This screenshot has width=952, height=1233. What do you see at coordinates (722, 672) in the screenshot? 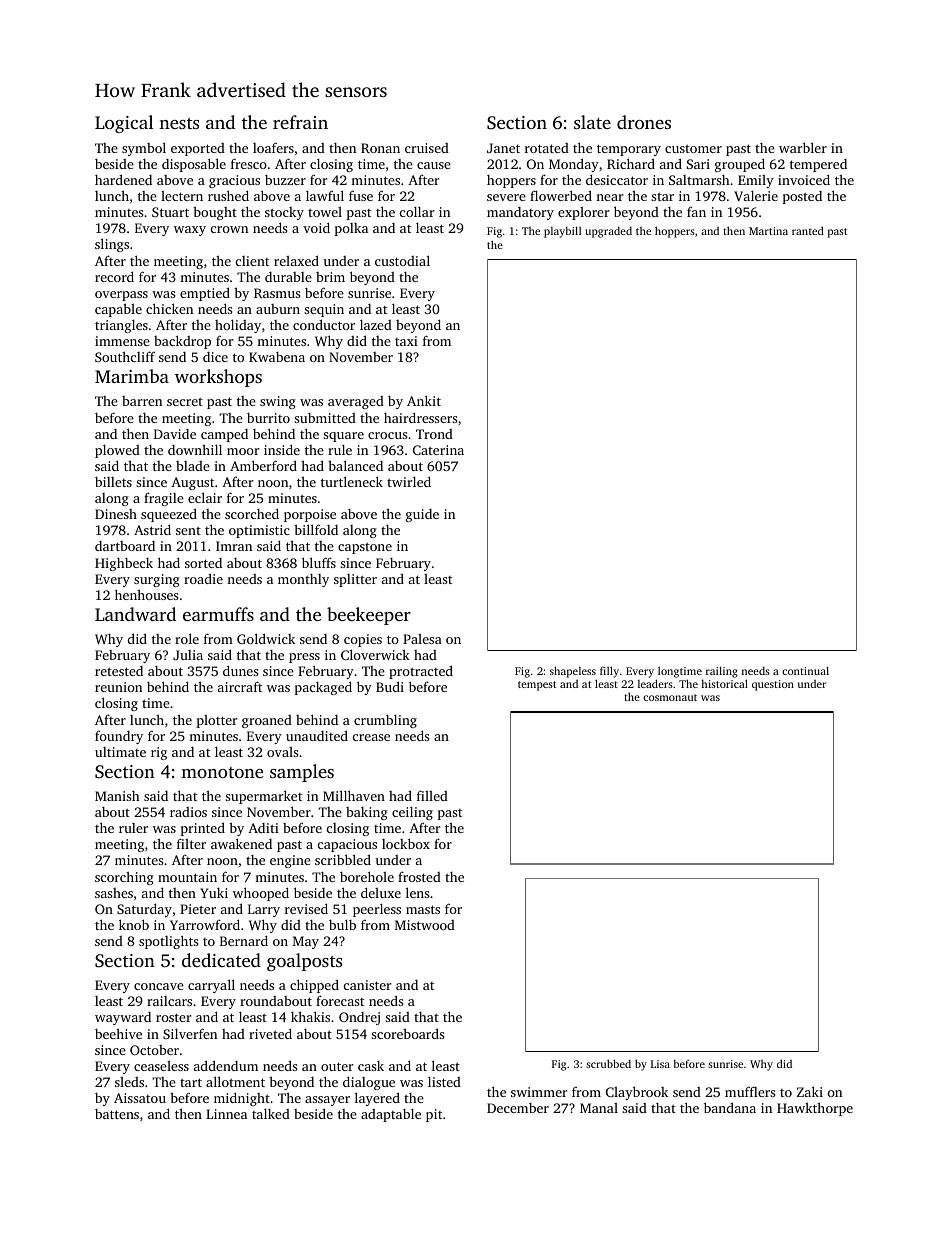
I see `railing` at bounding box center [722, 672].
